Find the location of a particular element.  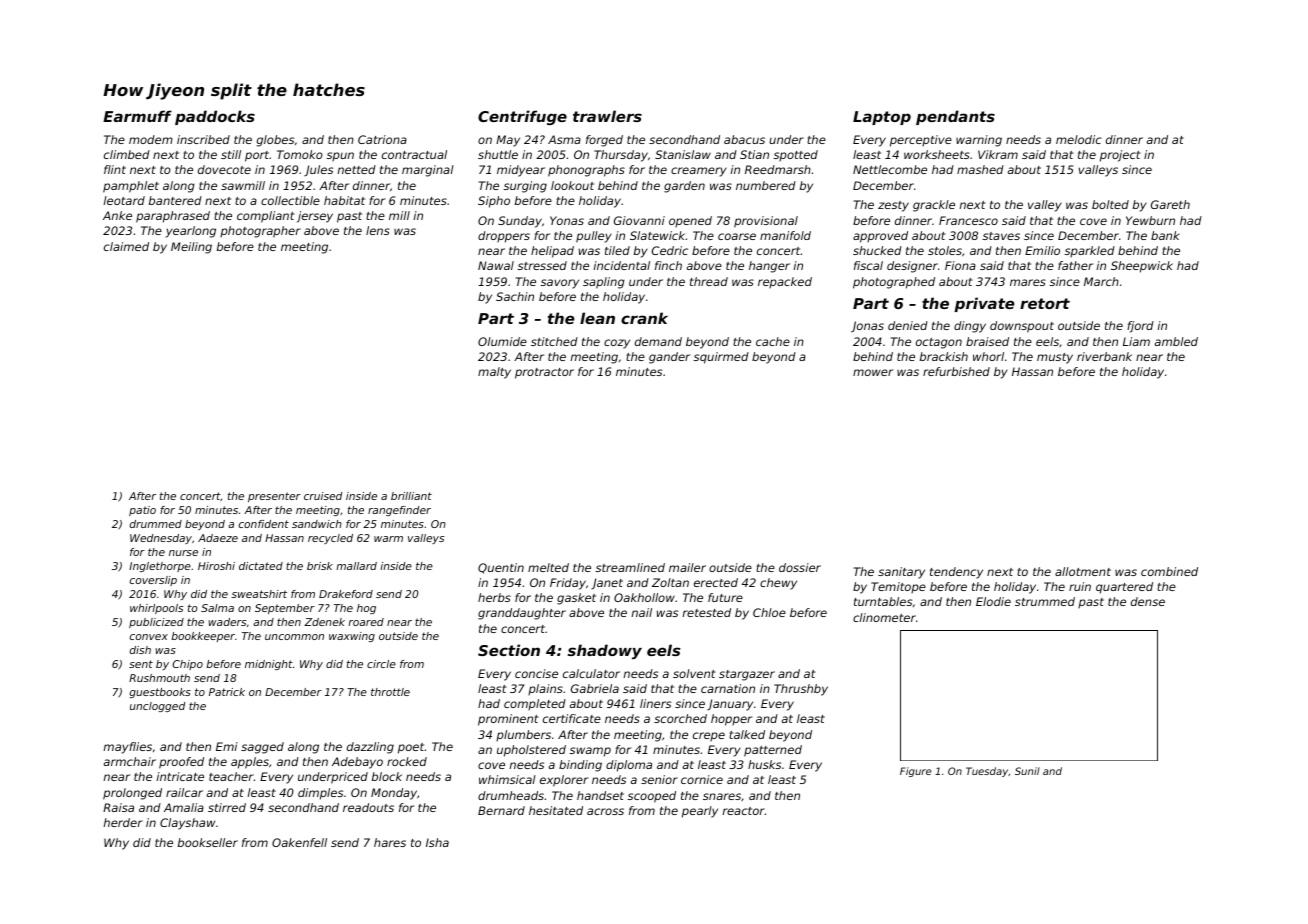

Meiling is located at coordinates (191, 248).
